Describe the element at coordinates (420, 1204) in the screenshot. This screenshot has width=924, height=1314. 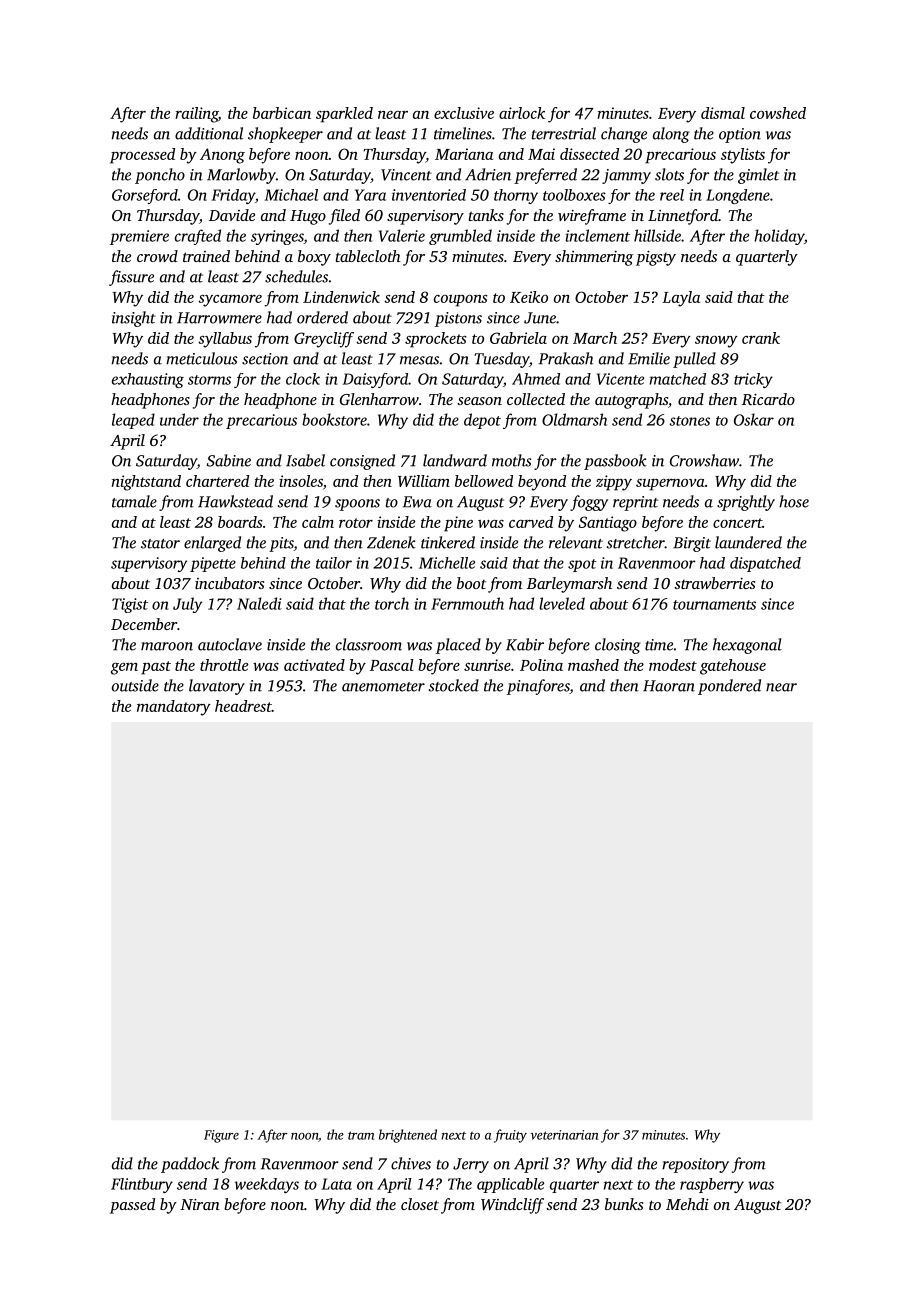
I see `closet` at that location.
